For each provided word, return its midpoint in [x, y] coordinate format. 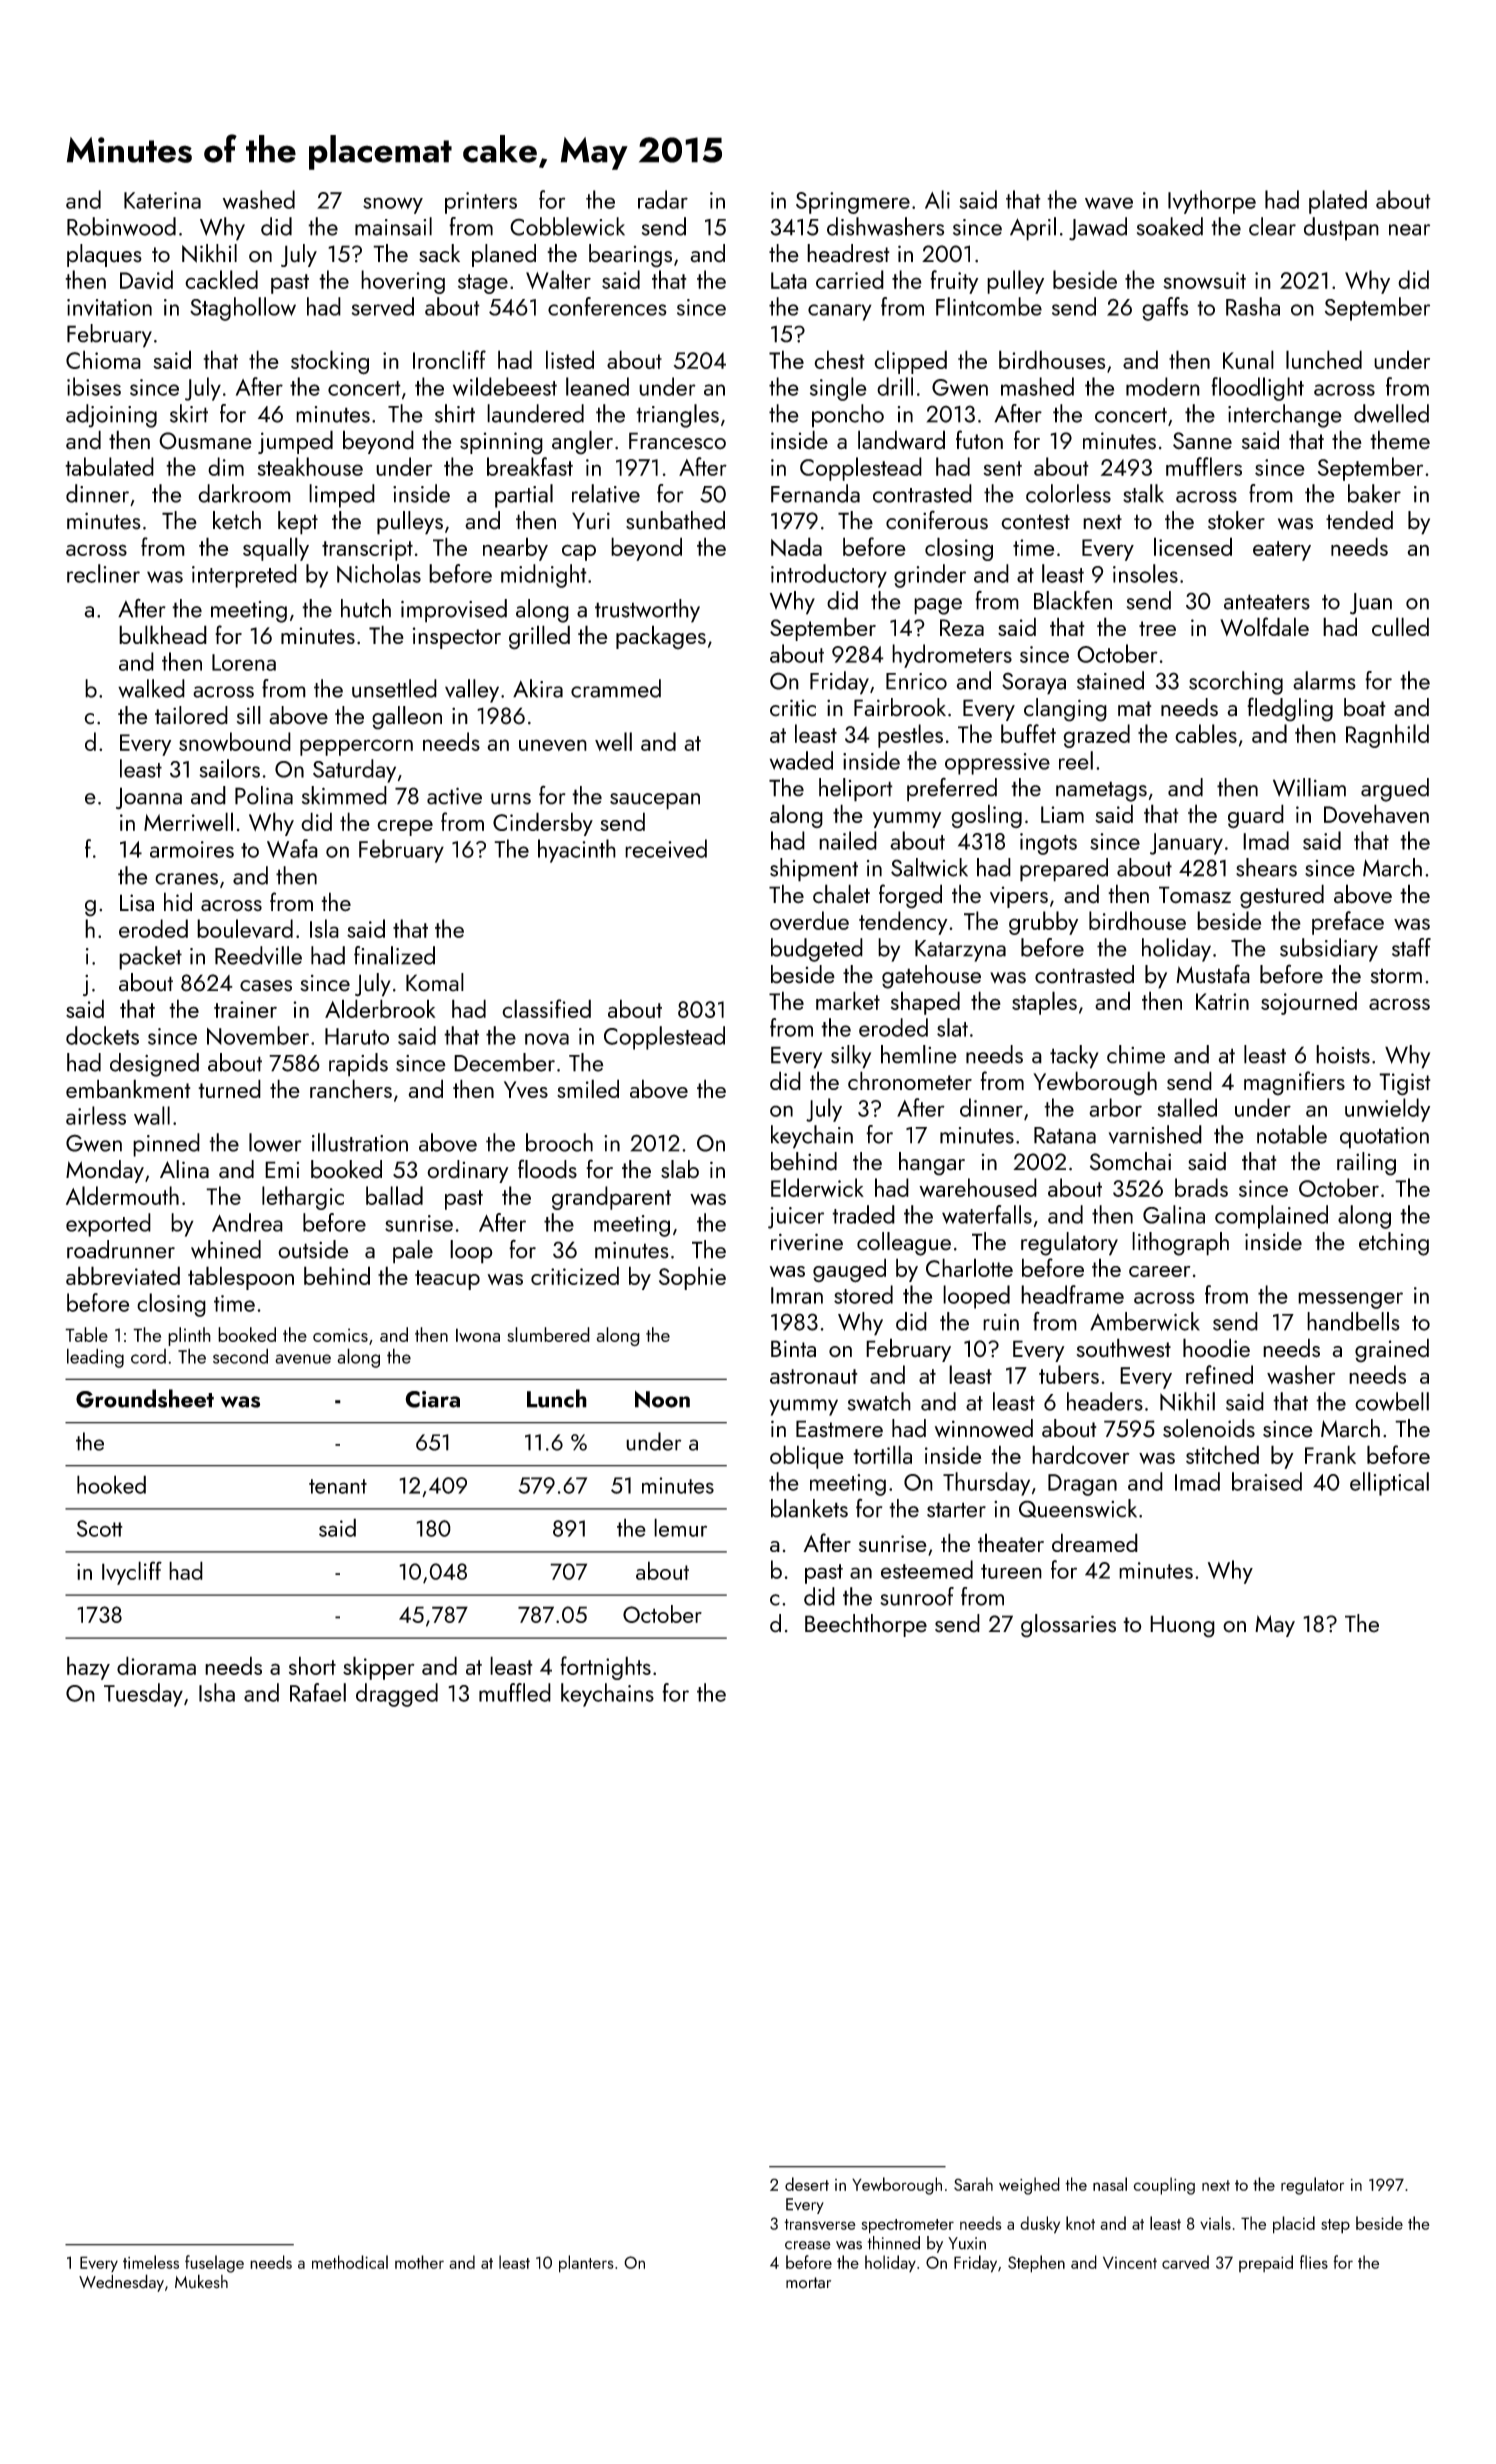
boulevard [245, 928]
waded [801, 760]
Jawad [1098, 229]
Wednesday [121, 2283]
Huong [1182, 1626]
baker [1374, 493]
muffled [515, 1692]
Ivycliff [132, 1573]
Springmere [853, 203]
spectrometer [908, 2226]
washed [259, 199]
